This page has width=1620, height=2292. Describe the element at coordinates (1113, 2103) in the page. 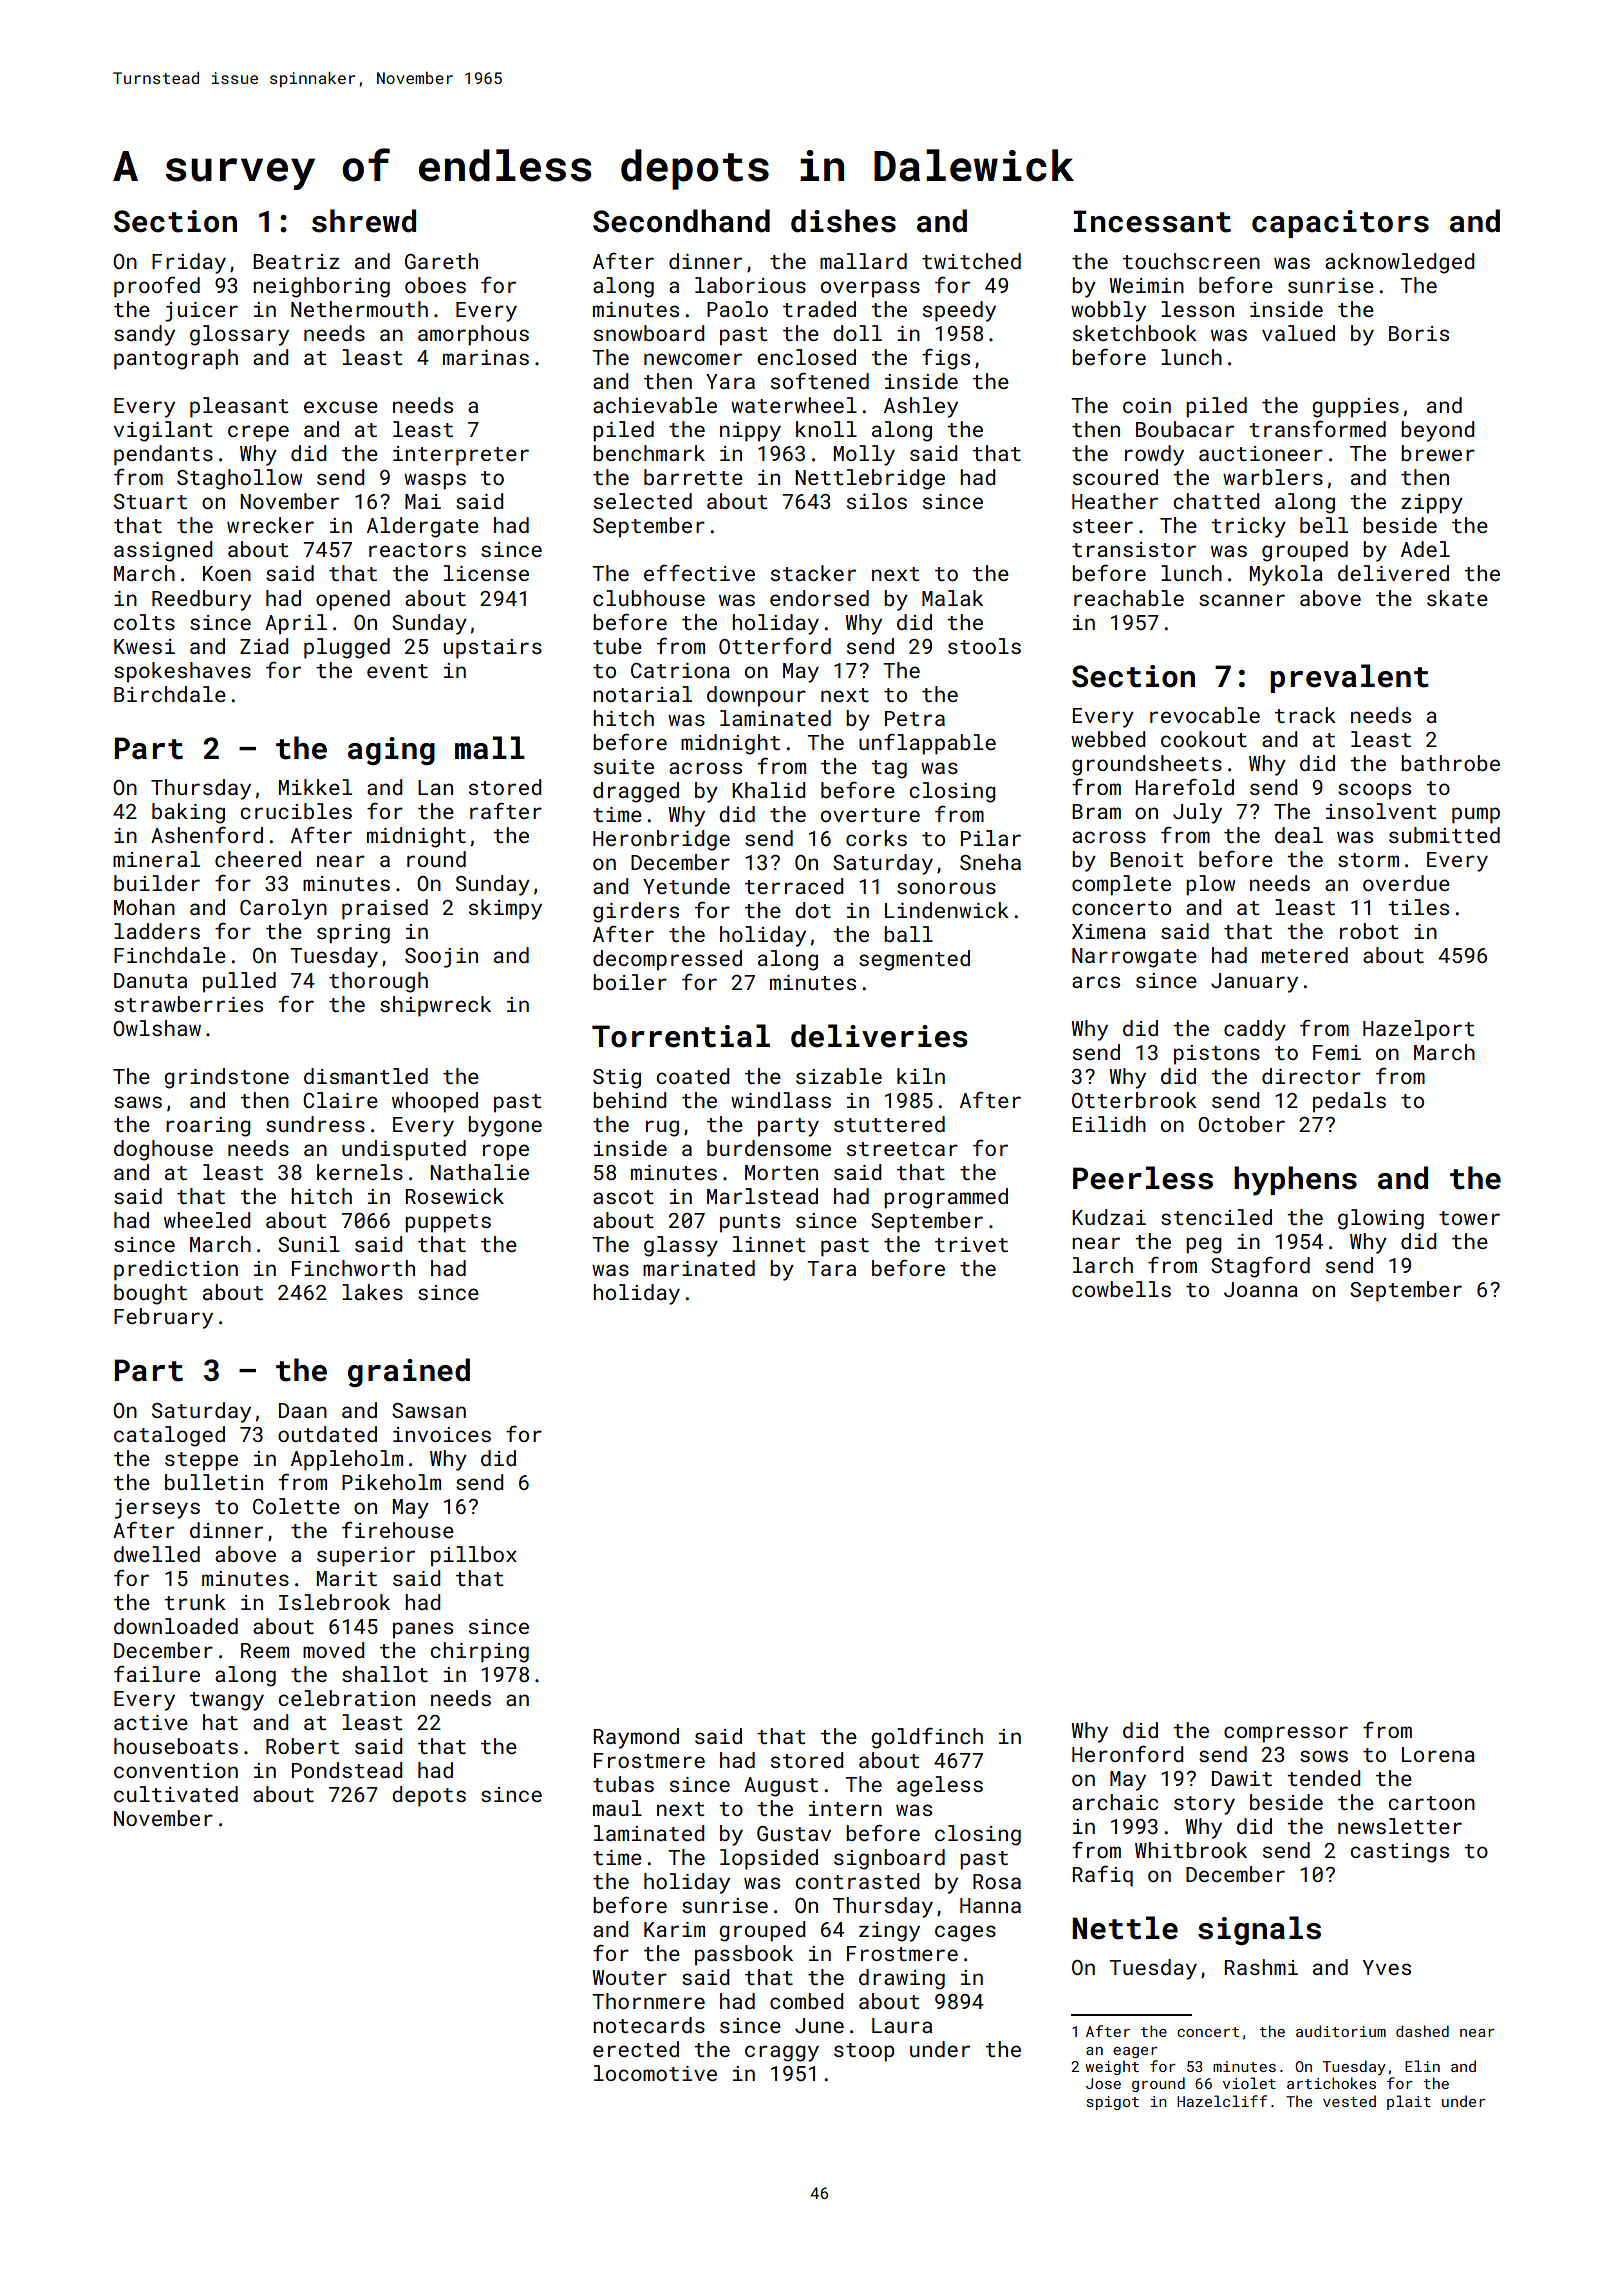

I see `spigot` at that location.
